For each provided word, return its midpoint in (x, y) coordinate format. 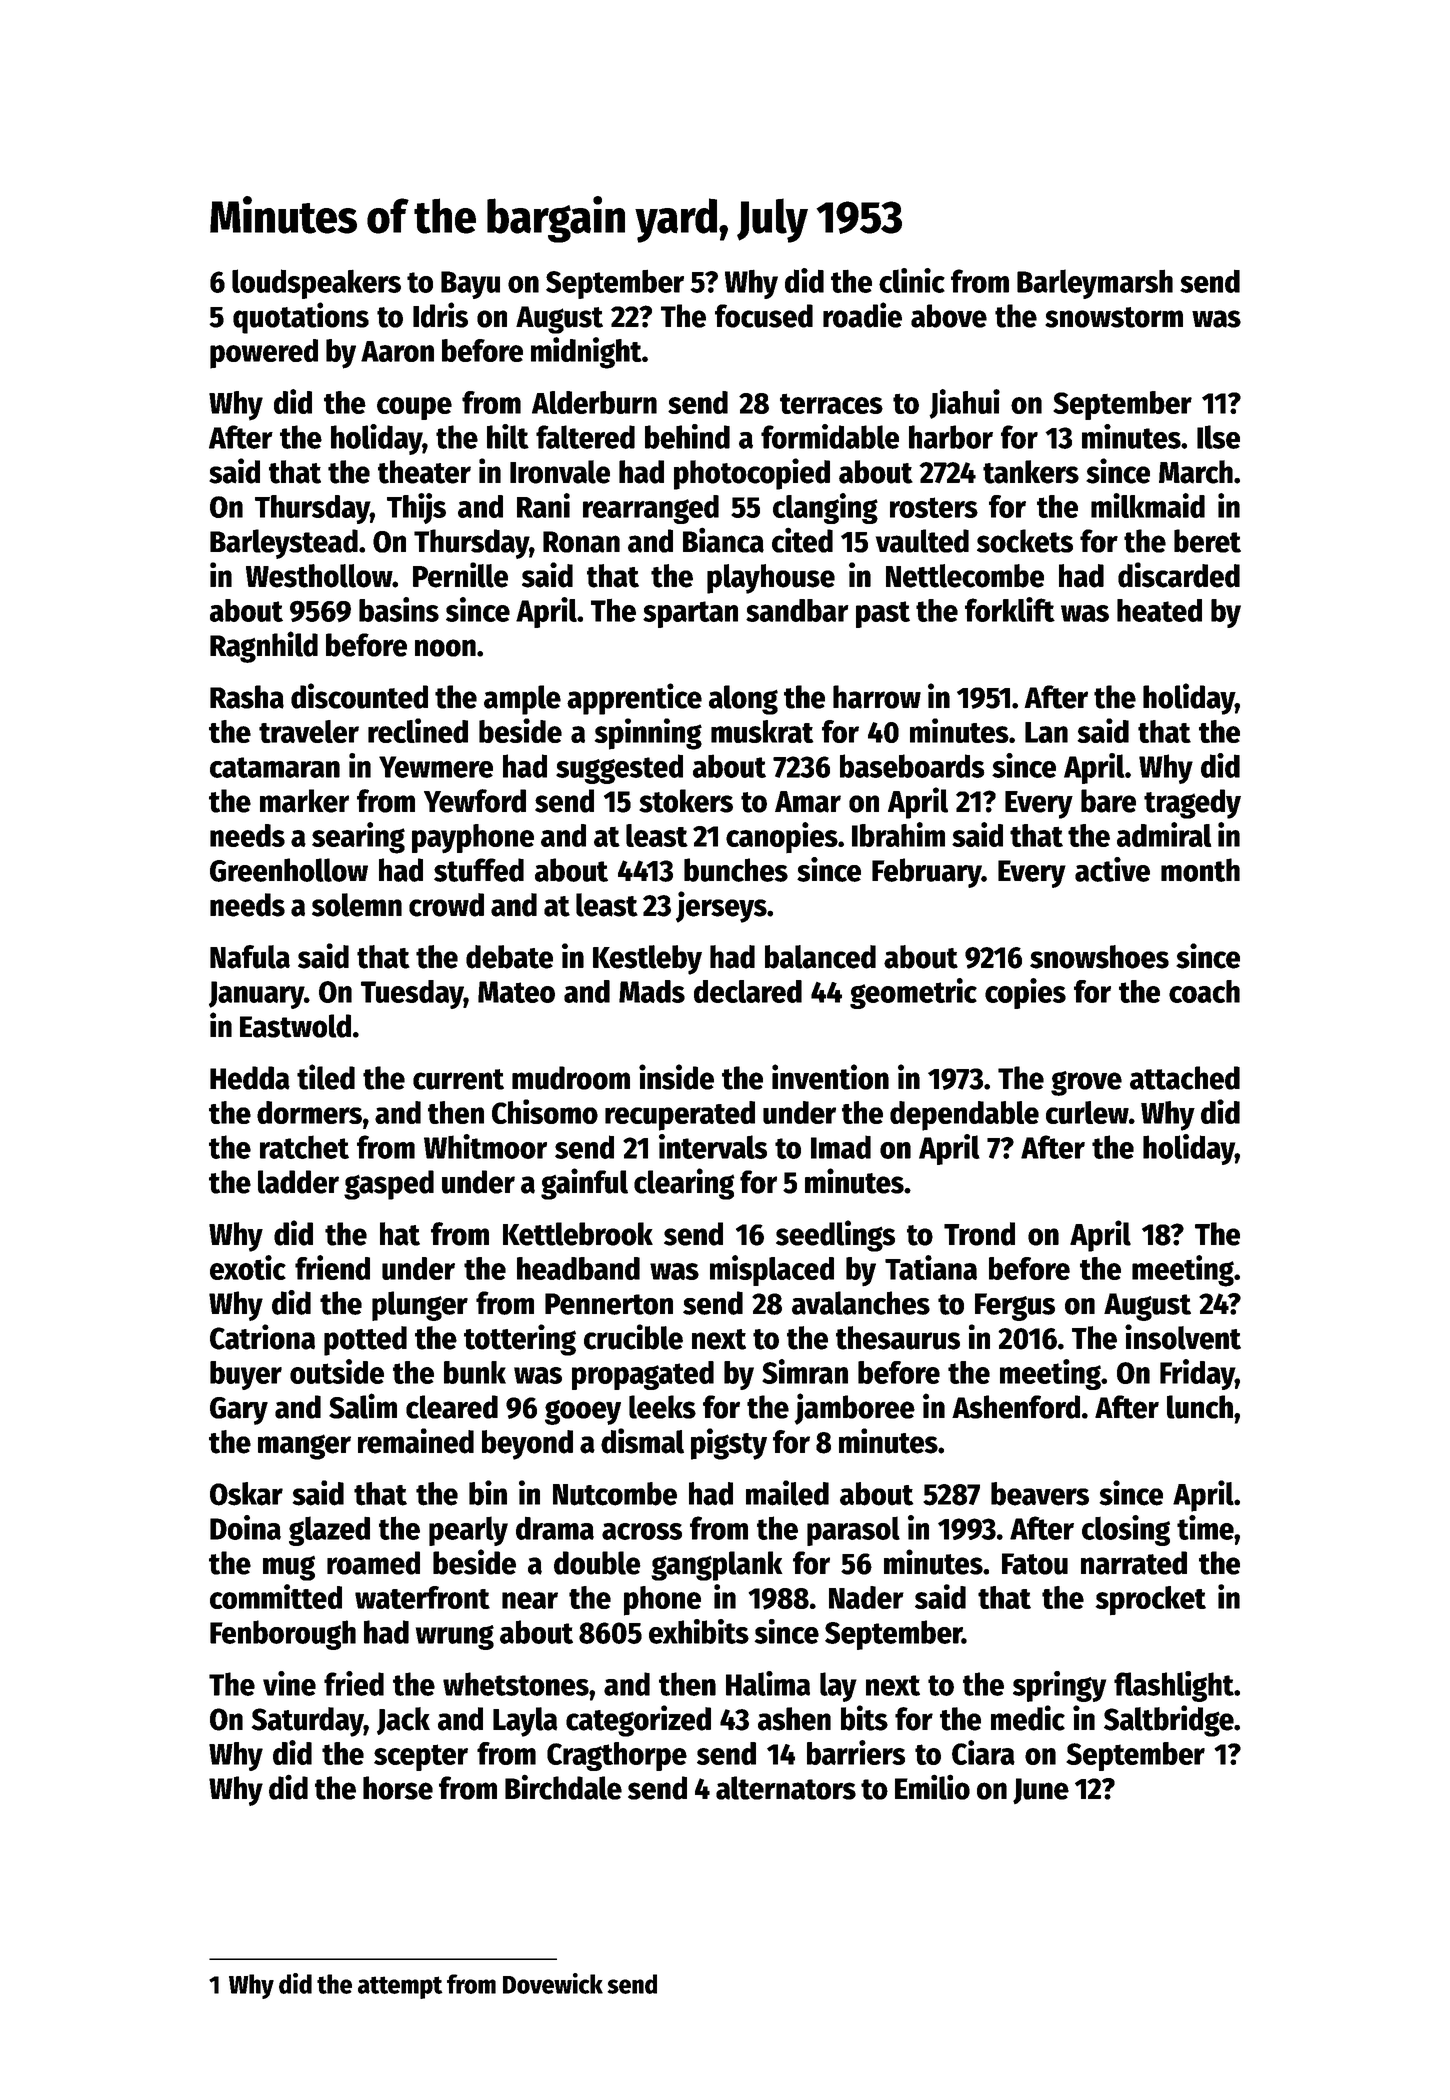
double (597, 1563)
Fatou (1035, 1564)
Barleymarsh (1095, 284)
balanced (820, 957)
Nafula (250, 957)
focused (764, 316)
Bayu (470, 285)
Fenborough (283, 1635)
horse (398, 1788)
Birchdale (563, 1787)
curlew (1087, 1112)
